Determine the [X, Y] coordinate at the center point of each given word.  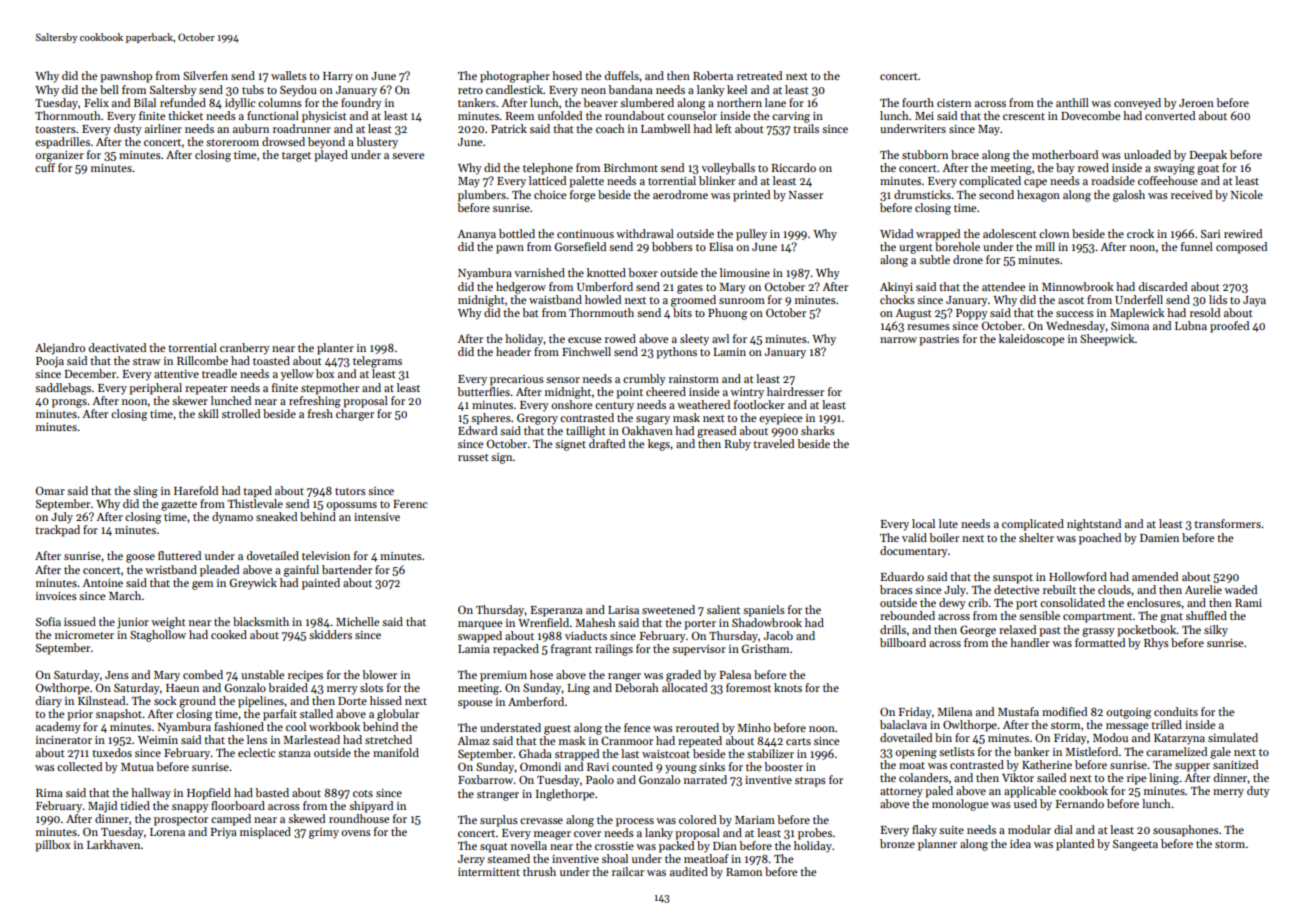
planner [937, 845]
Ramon [744, 872]
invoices [56, 596]
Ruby [738, 445]
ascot [1071, 300]
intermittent [489, 872]
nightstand [1094, 525]
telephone [548, 169]
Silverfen [205, 75]
